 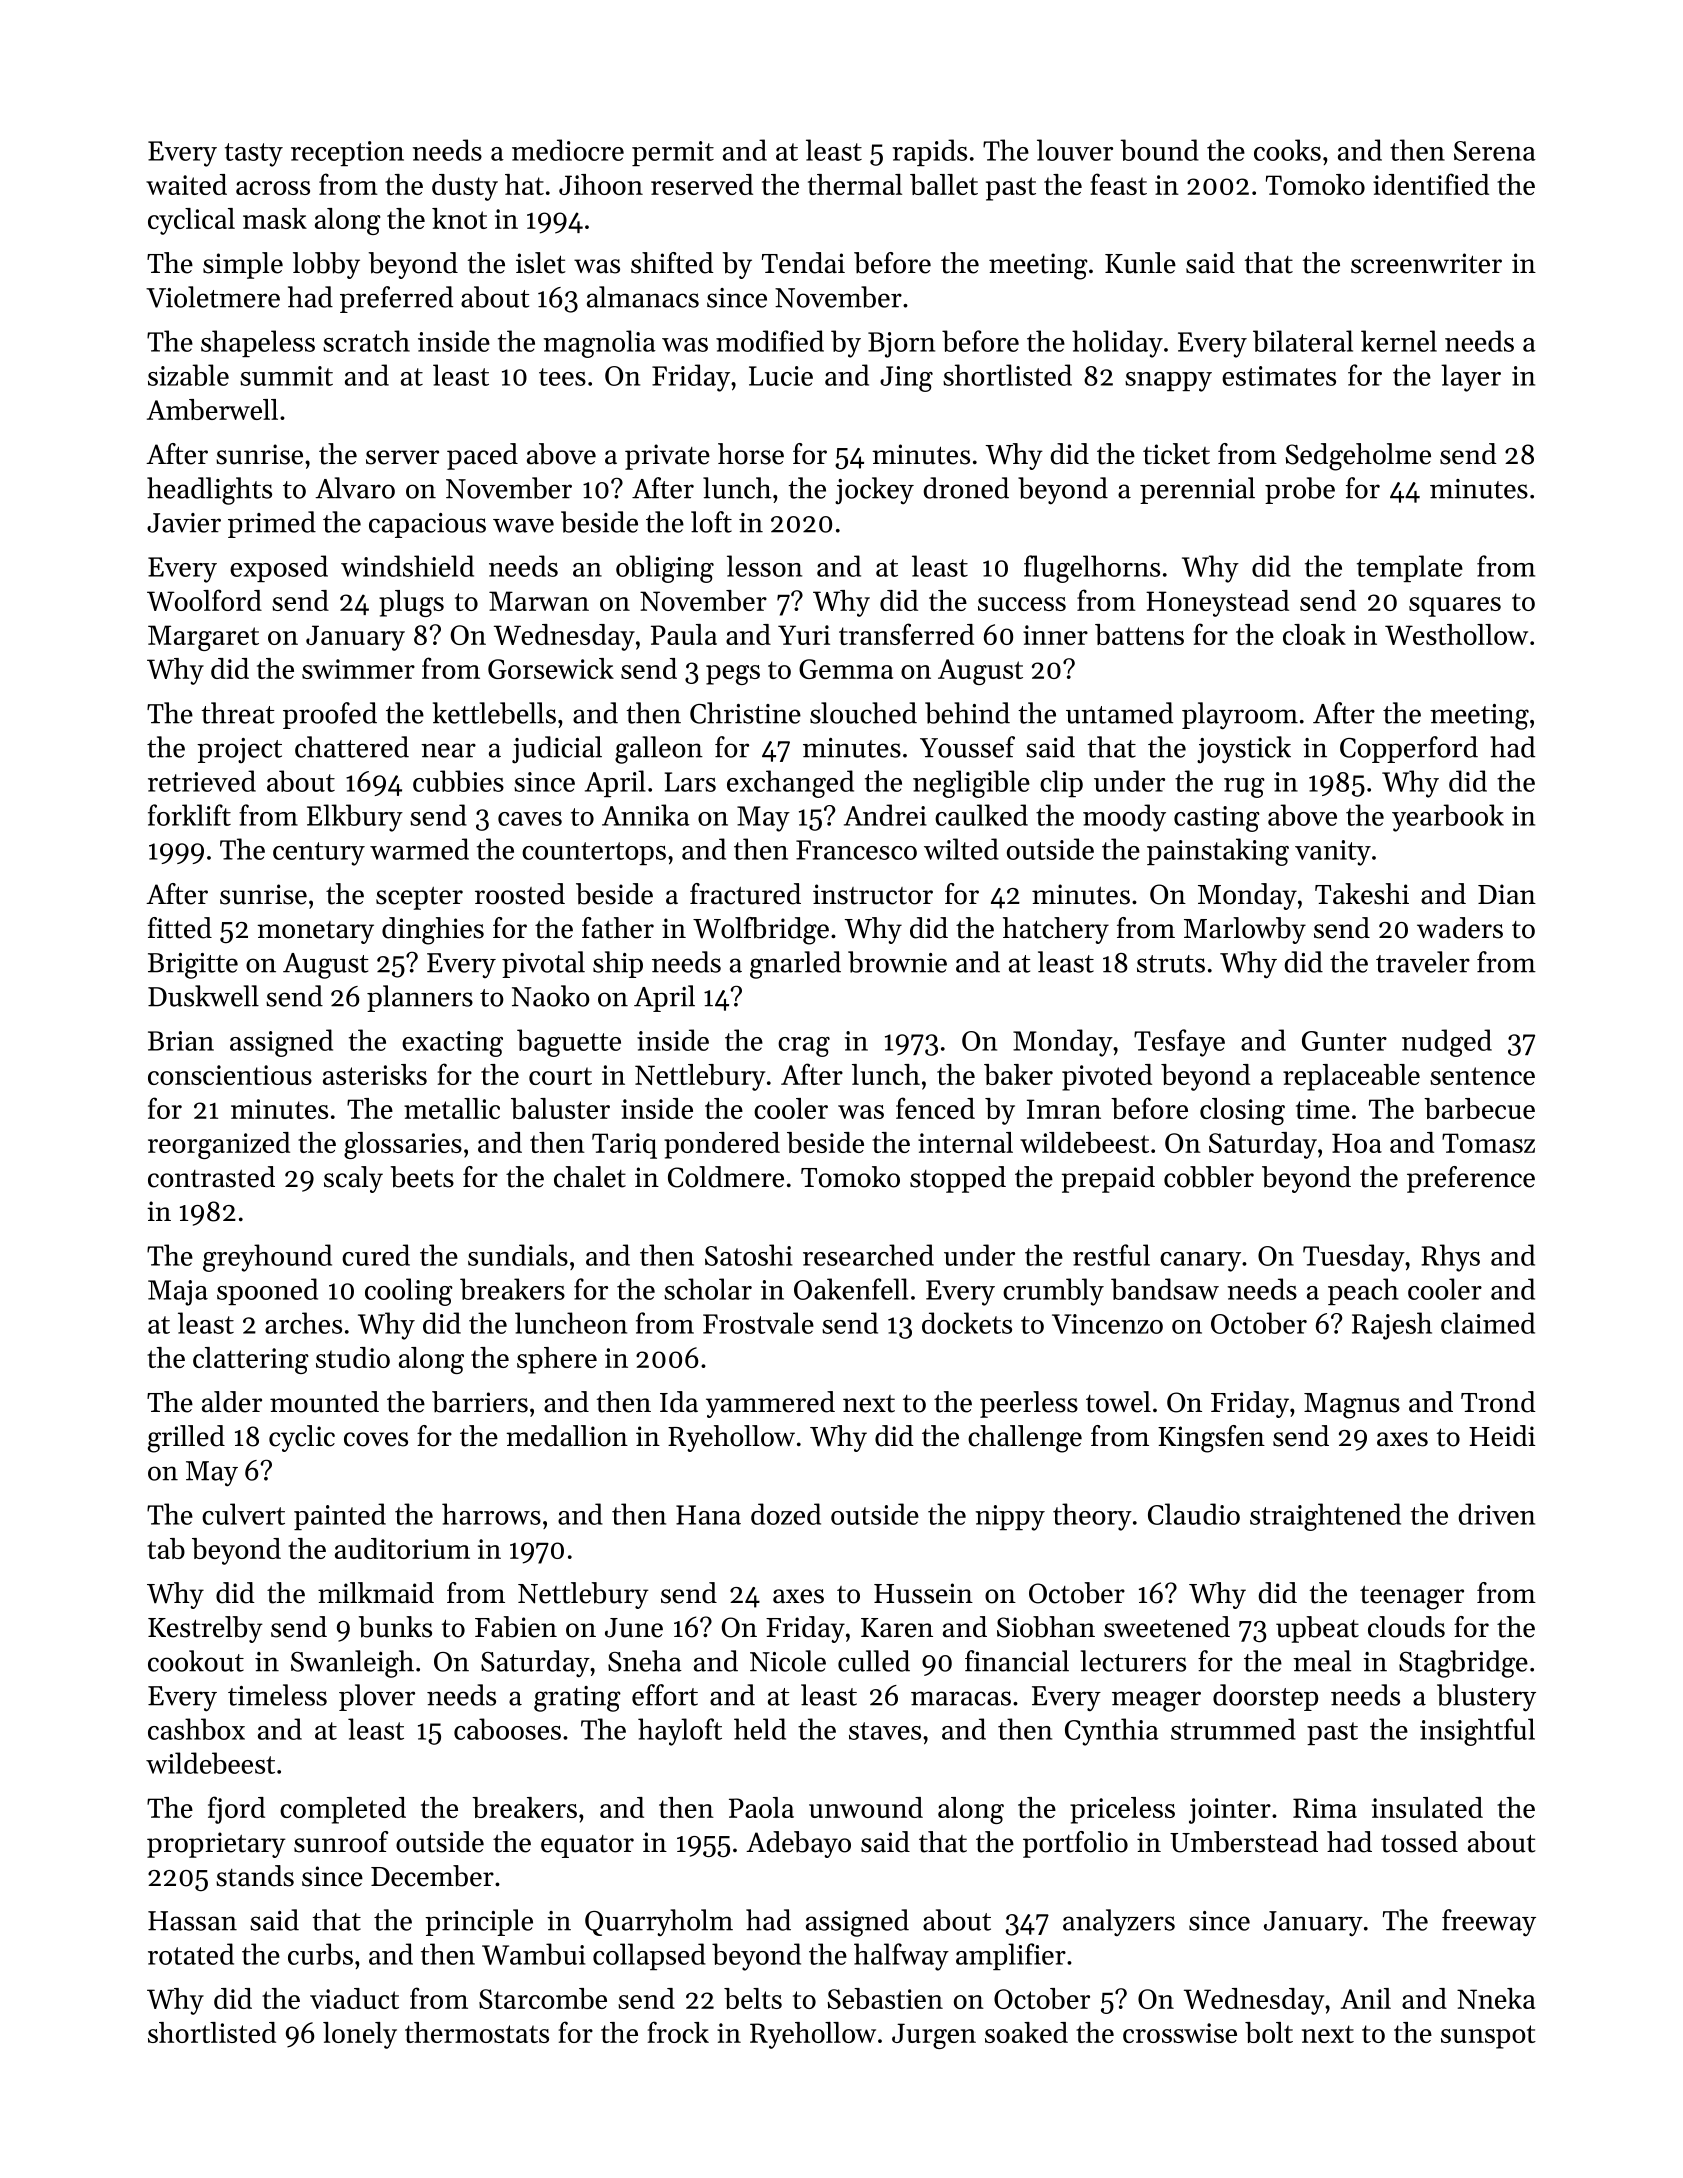 What do you see at coordinates (352, 747) in the screenshot?
I see `chattered` at bounding box center [352, 747].
